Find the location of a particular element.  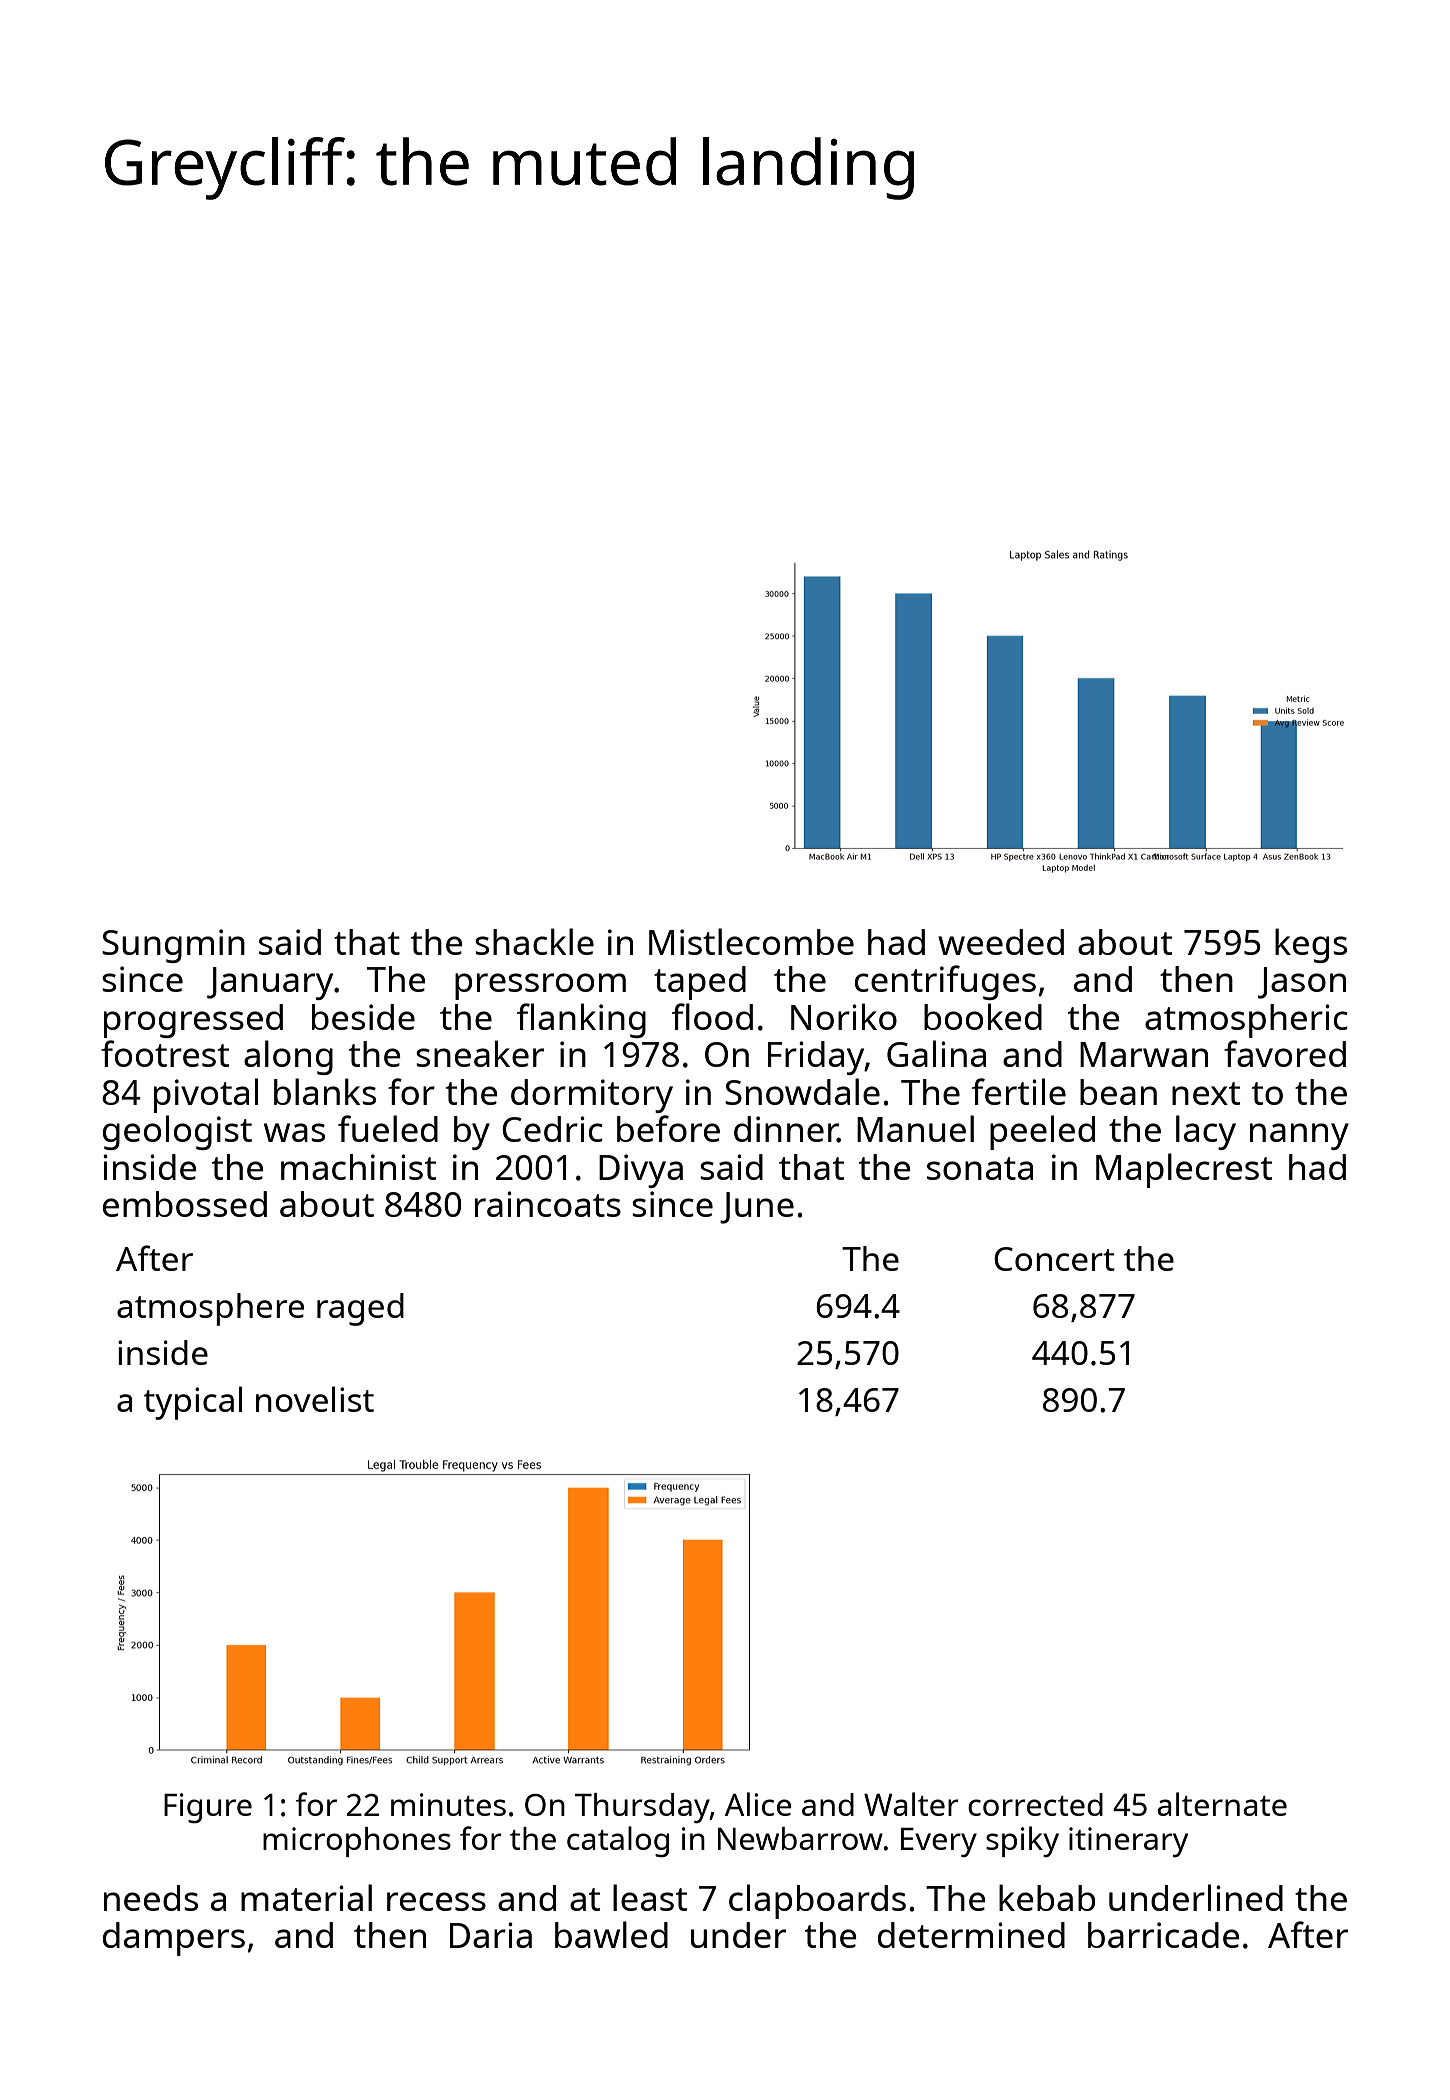

Sungmin is located at coordinates (173, 946).
